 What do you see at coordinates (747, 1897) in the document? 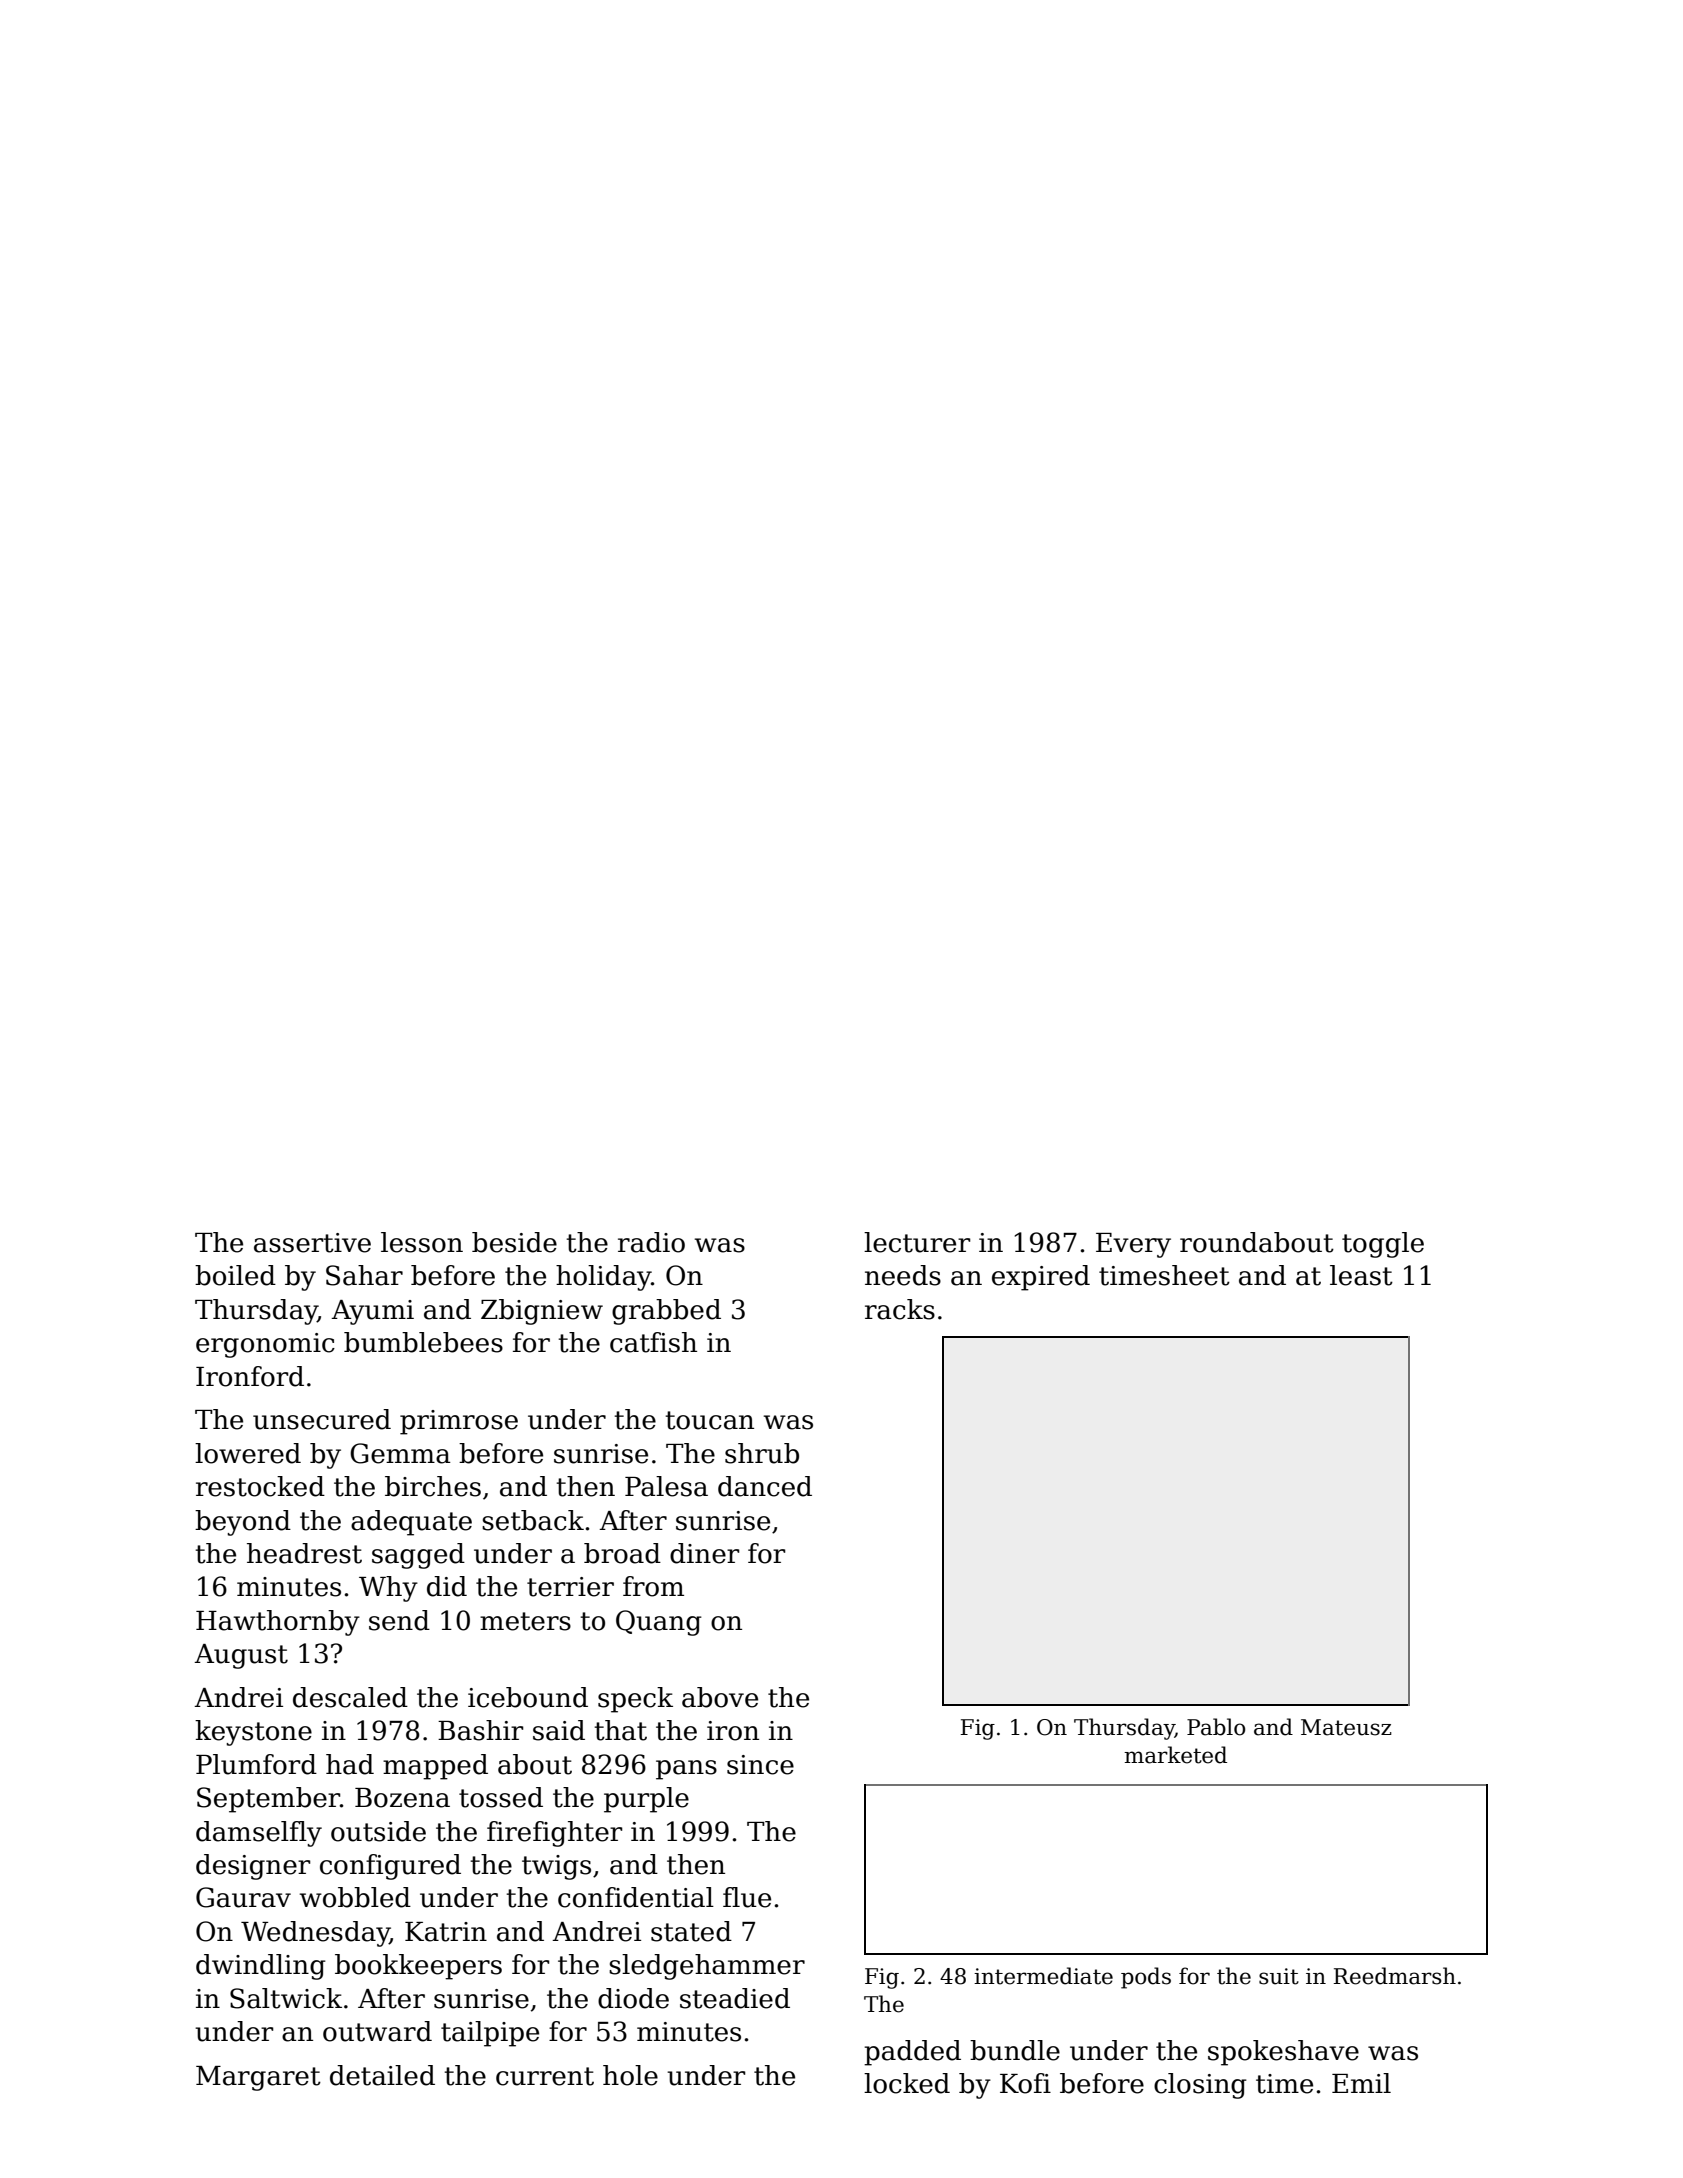
I see `flue` at bounding box center [747, 1897].
